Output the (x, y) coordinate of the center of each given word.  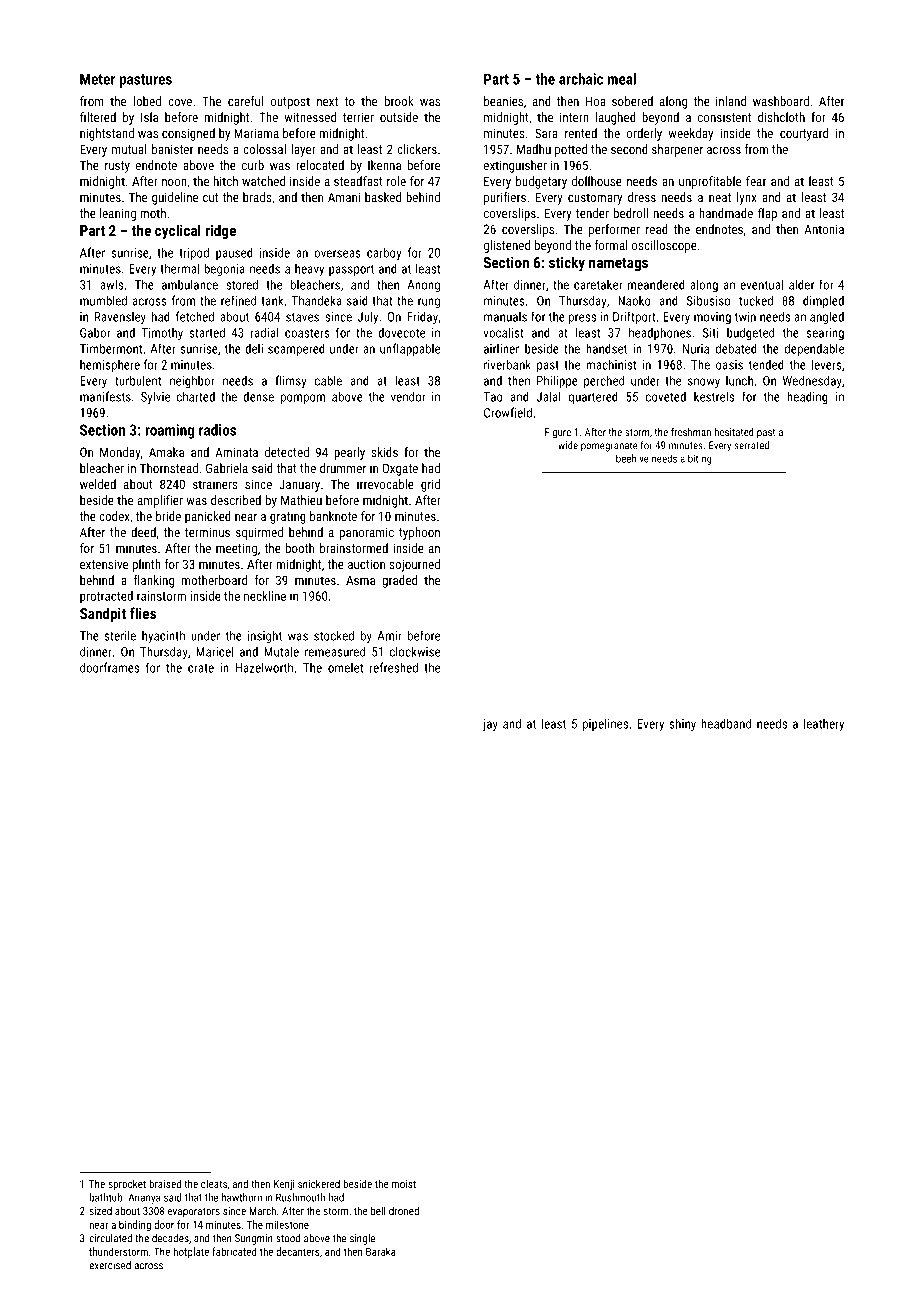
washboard (781, 101)
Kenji (284, 1185)
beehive (632, 458)
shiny (683, 724)
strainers (215, 484)
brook (399, 101)
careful (245, 101)
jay (490, 725)
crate (201, 668)
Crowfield (508, 412)
